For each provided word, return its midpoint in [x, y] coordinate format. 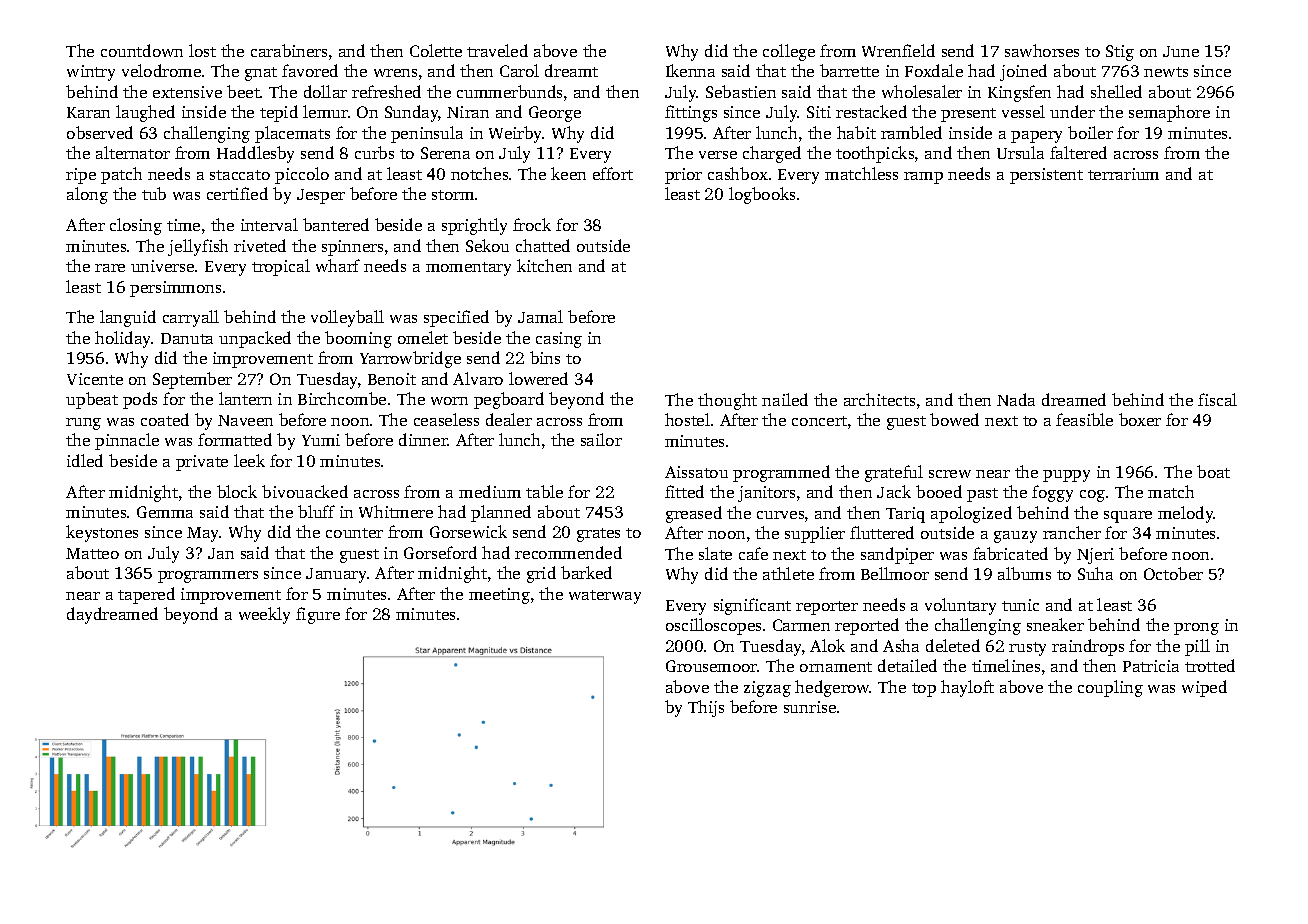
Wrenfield [898, 50]
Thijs [706, 708]
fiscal [1217, 399]
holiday [123, 339]
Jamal [540, 316]
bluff [316, 511]
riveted [260, 245]
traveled [497, 50]
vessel [1023, 111]
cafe [753, 553]
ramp [923, 178]
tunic [1020, 605]
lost [202, 50]
